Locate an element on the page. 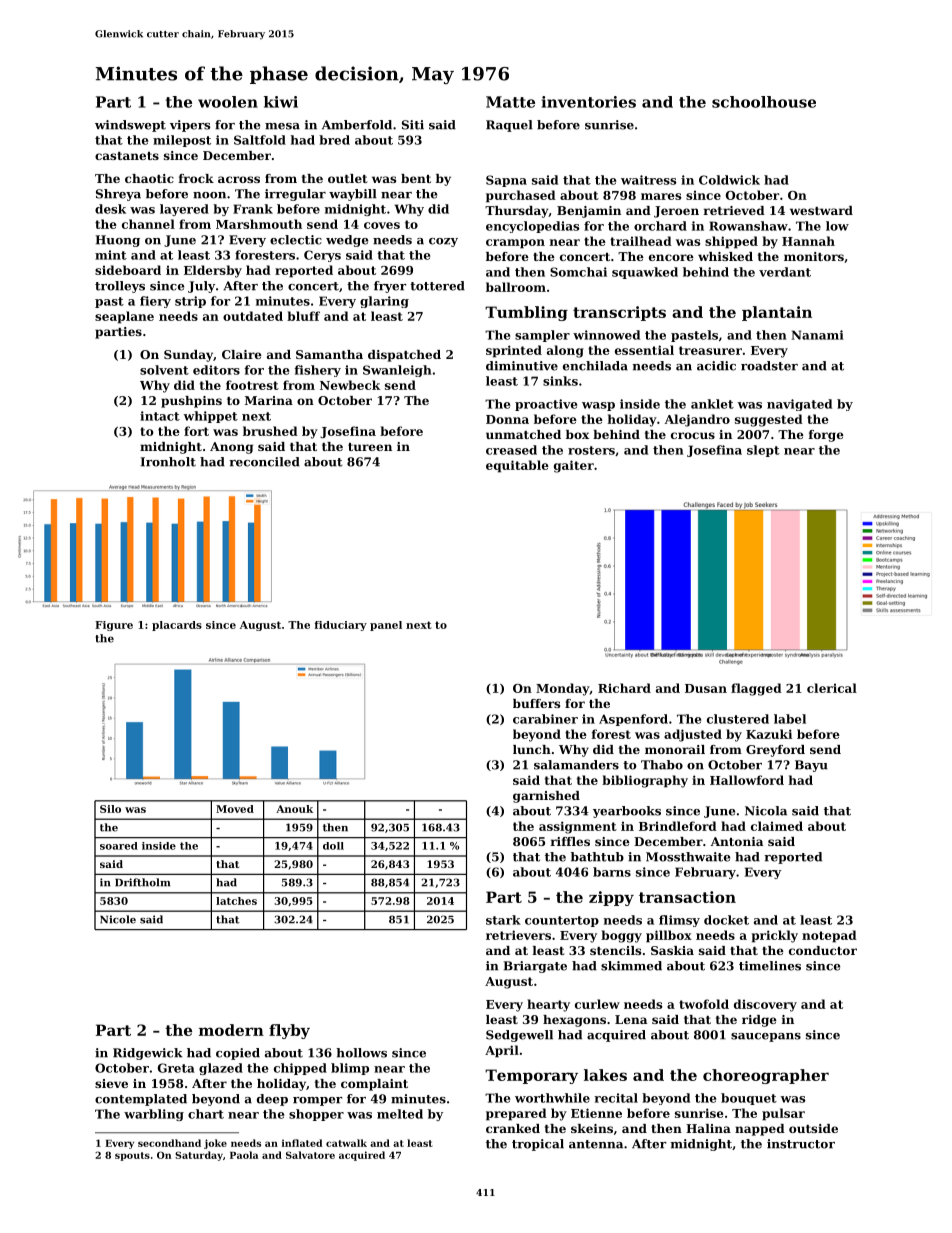  Saltfold is located at coordinates (260, 140).
